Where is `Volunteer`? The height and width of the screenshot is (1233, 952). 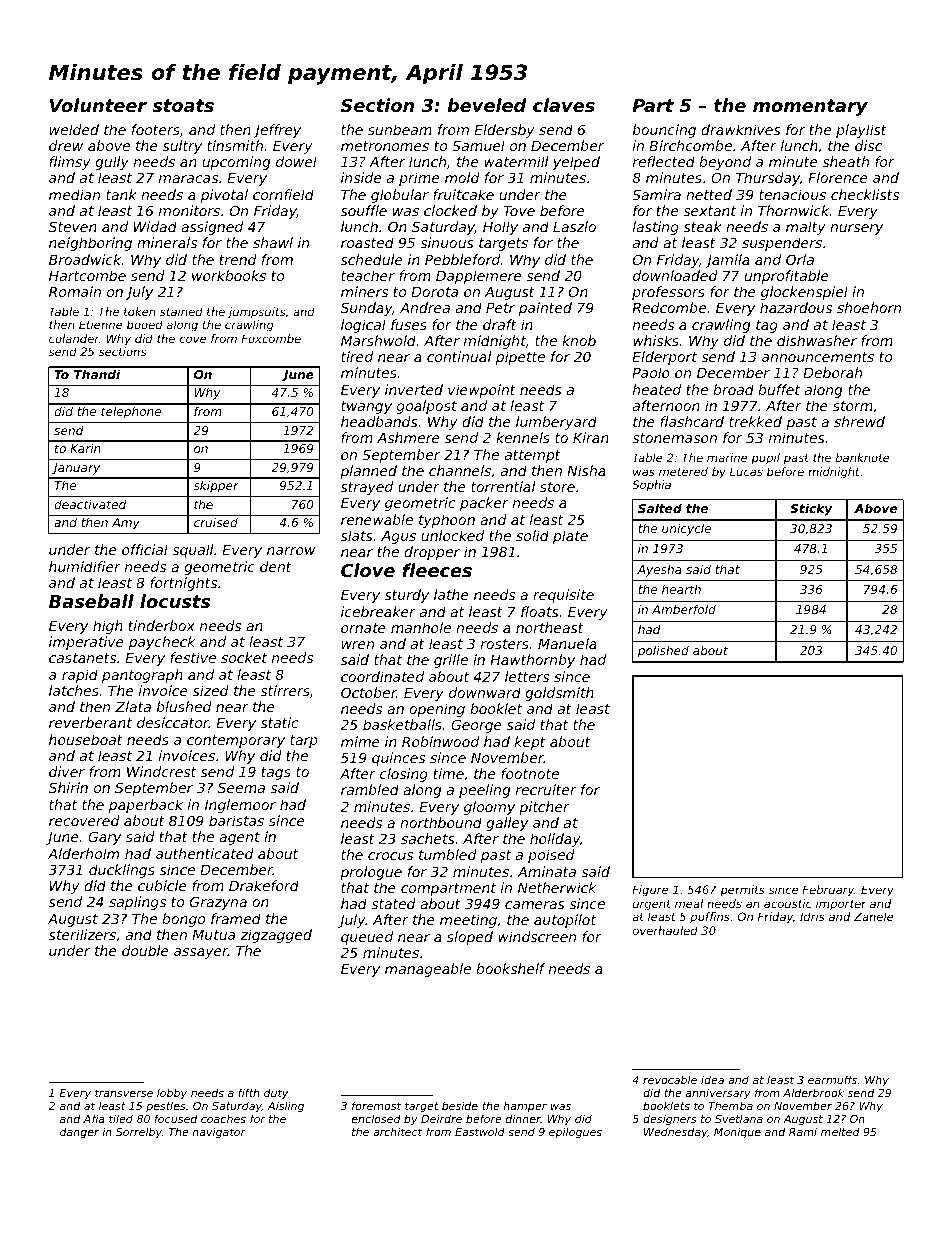 Volunteer is located at coordinates (98, 105).
